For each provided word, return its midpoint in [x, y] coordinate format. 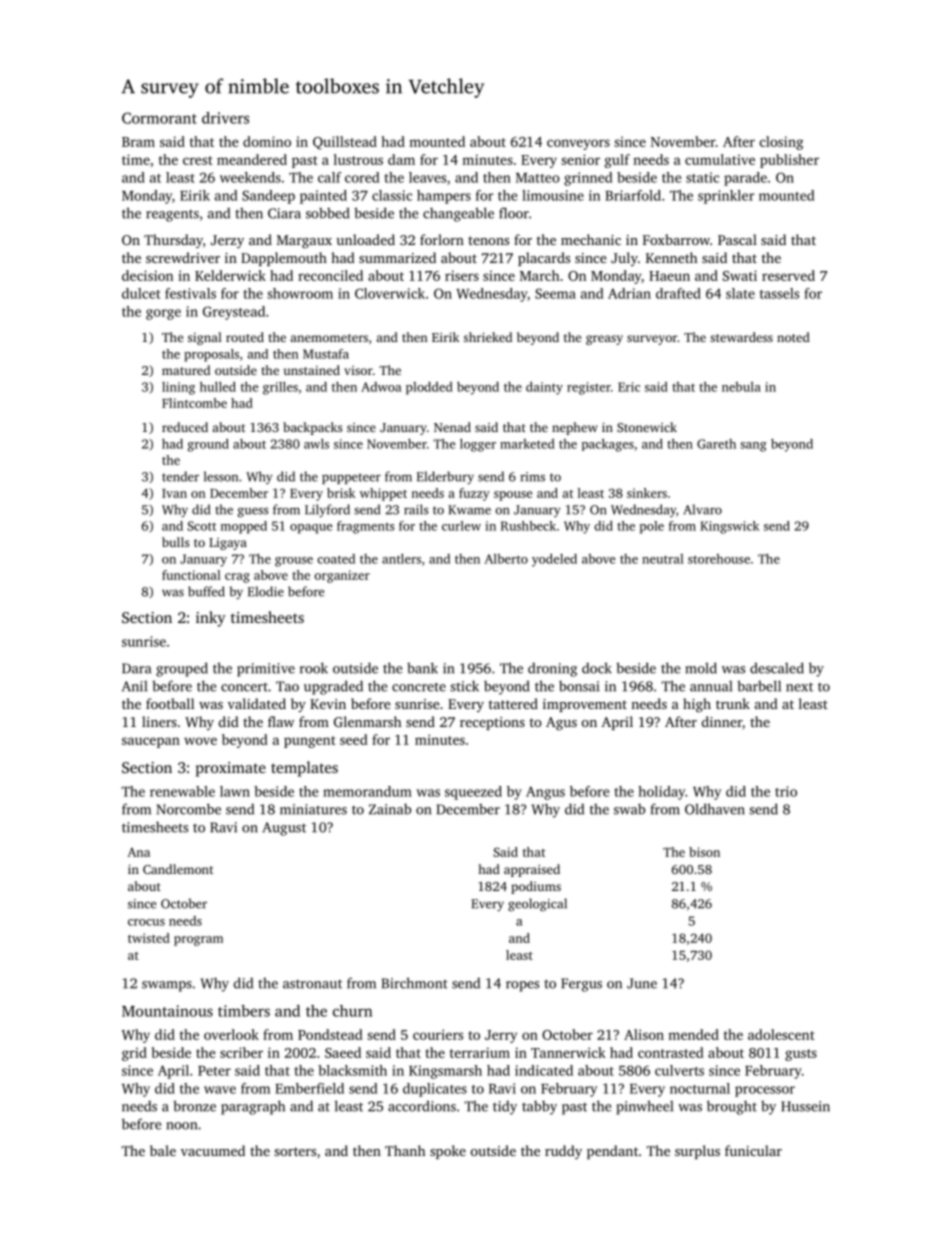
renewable [182, 791]
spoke [448, 1152]
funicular [753, 1150]
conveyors [578, 144]
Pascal [737, 239]
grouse [294, 562]
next [799, 687]
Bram [138, 142]
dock [597, 668]
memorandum [367, 791]
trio [786, 791]
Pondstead [330, 1034]
